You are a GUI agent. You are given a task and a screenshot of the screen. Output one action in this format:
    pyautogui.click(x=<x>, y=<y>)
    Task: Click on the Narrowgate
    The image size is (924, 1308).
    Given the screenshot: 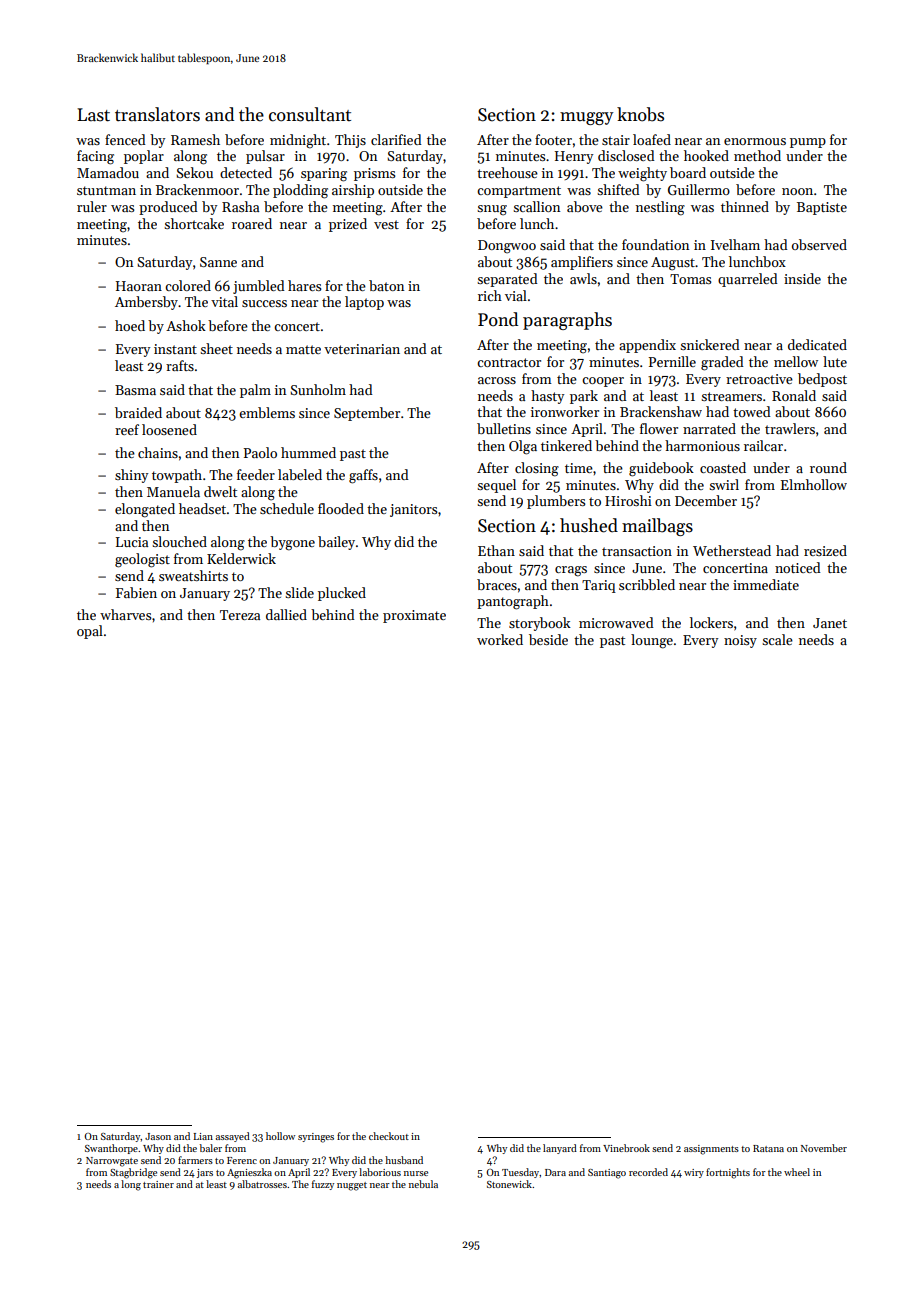 What is the action you would take?
    pyautogui.click(x=112, y=1162)
